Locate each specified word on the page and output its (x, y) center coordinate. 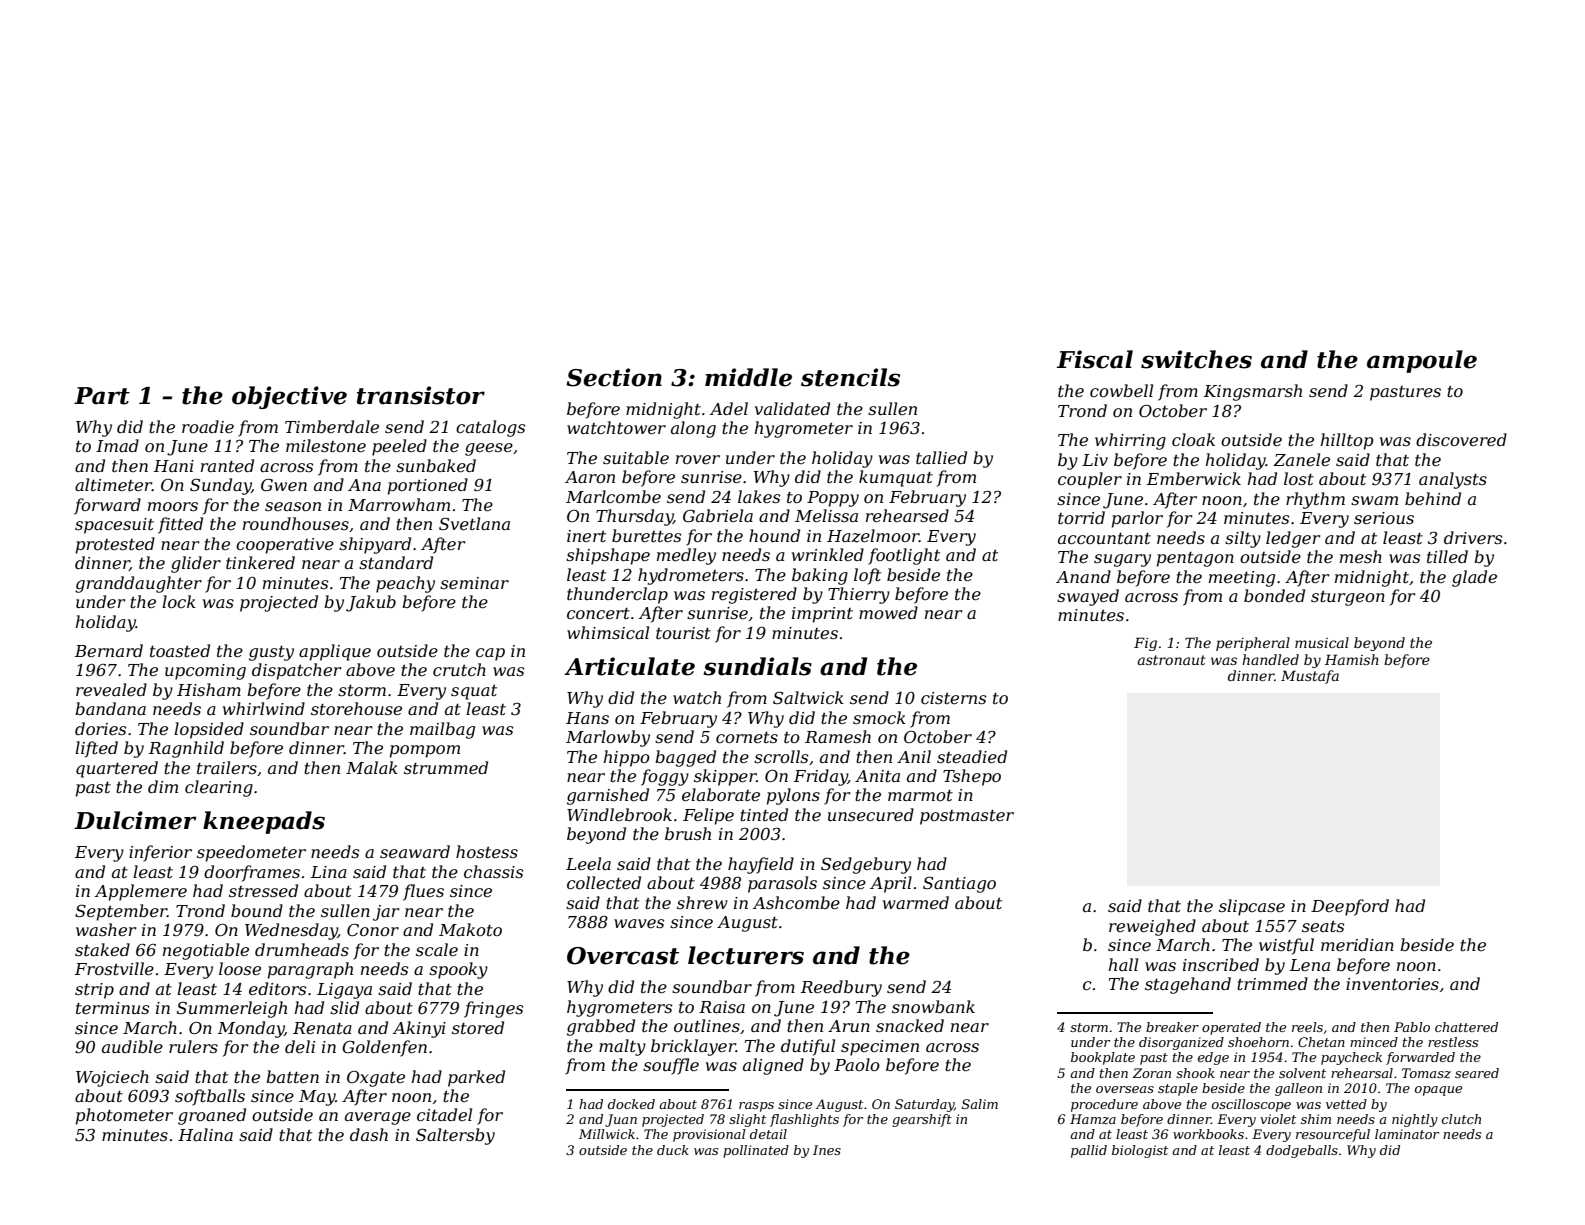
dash (369, 1134)
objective (289, 397)
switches (1196, 359)
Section (614, 377)
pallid (1089, 1151)
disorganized (1181, 1043)
